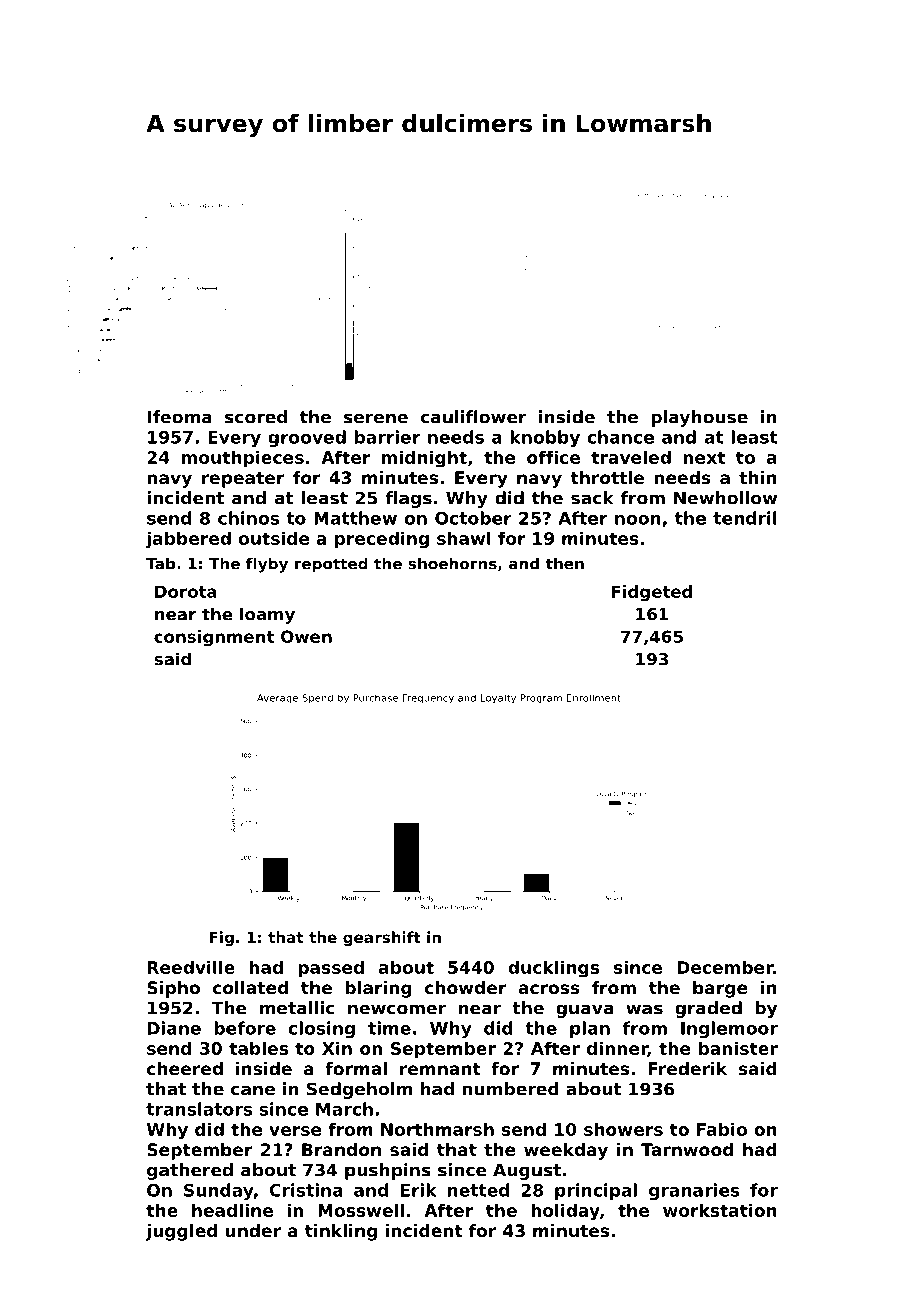 The height and width of the page is (1314, 924). What do you see at coordinates (720, 989) in the page?
I see `barge` at bounding box center [720, 989].
